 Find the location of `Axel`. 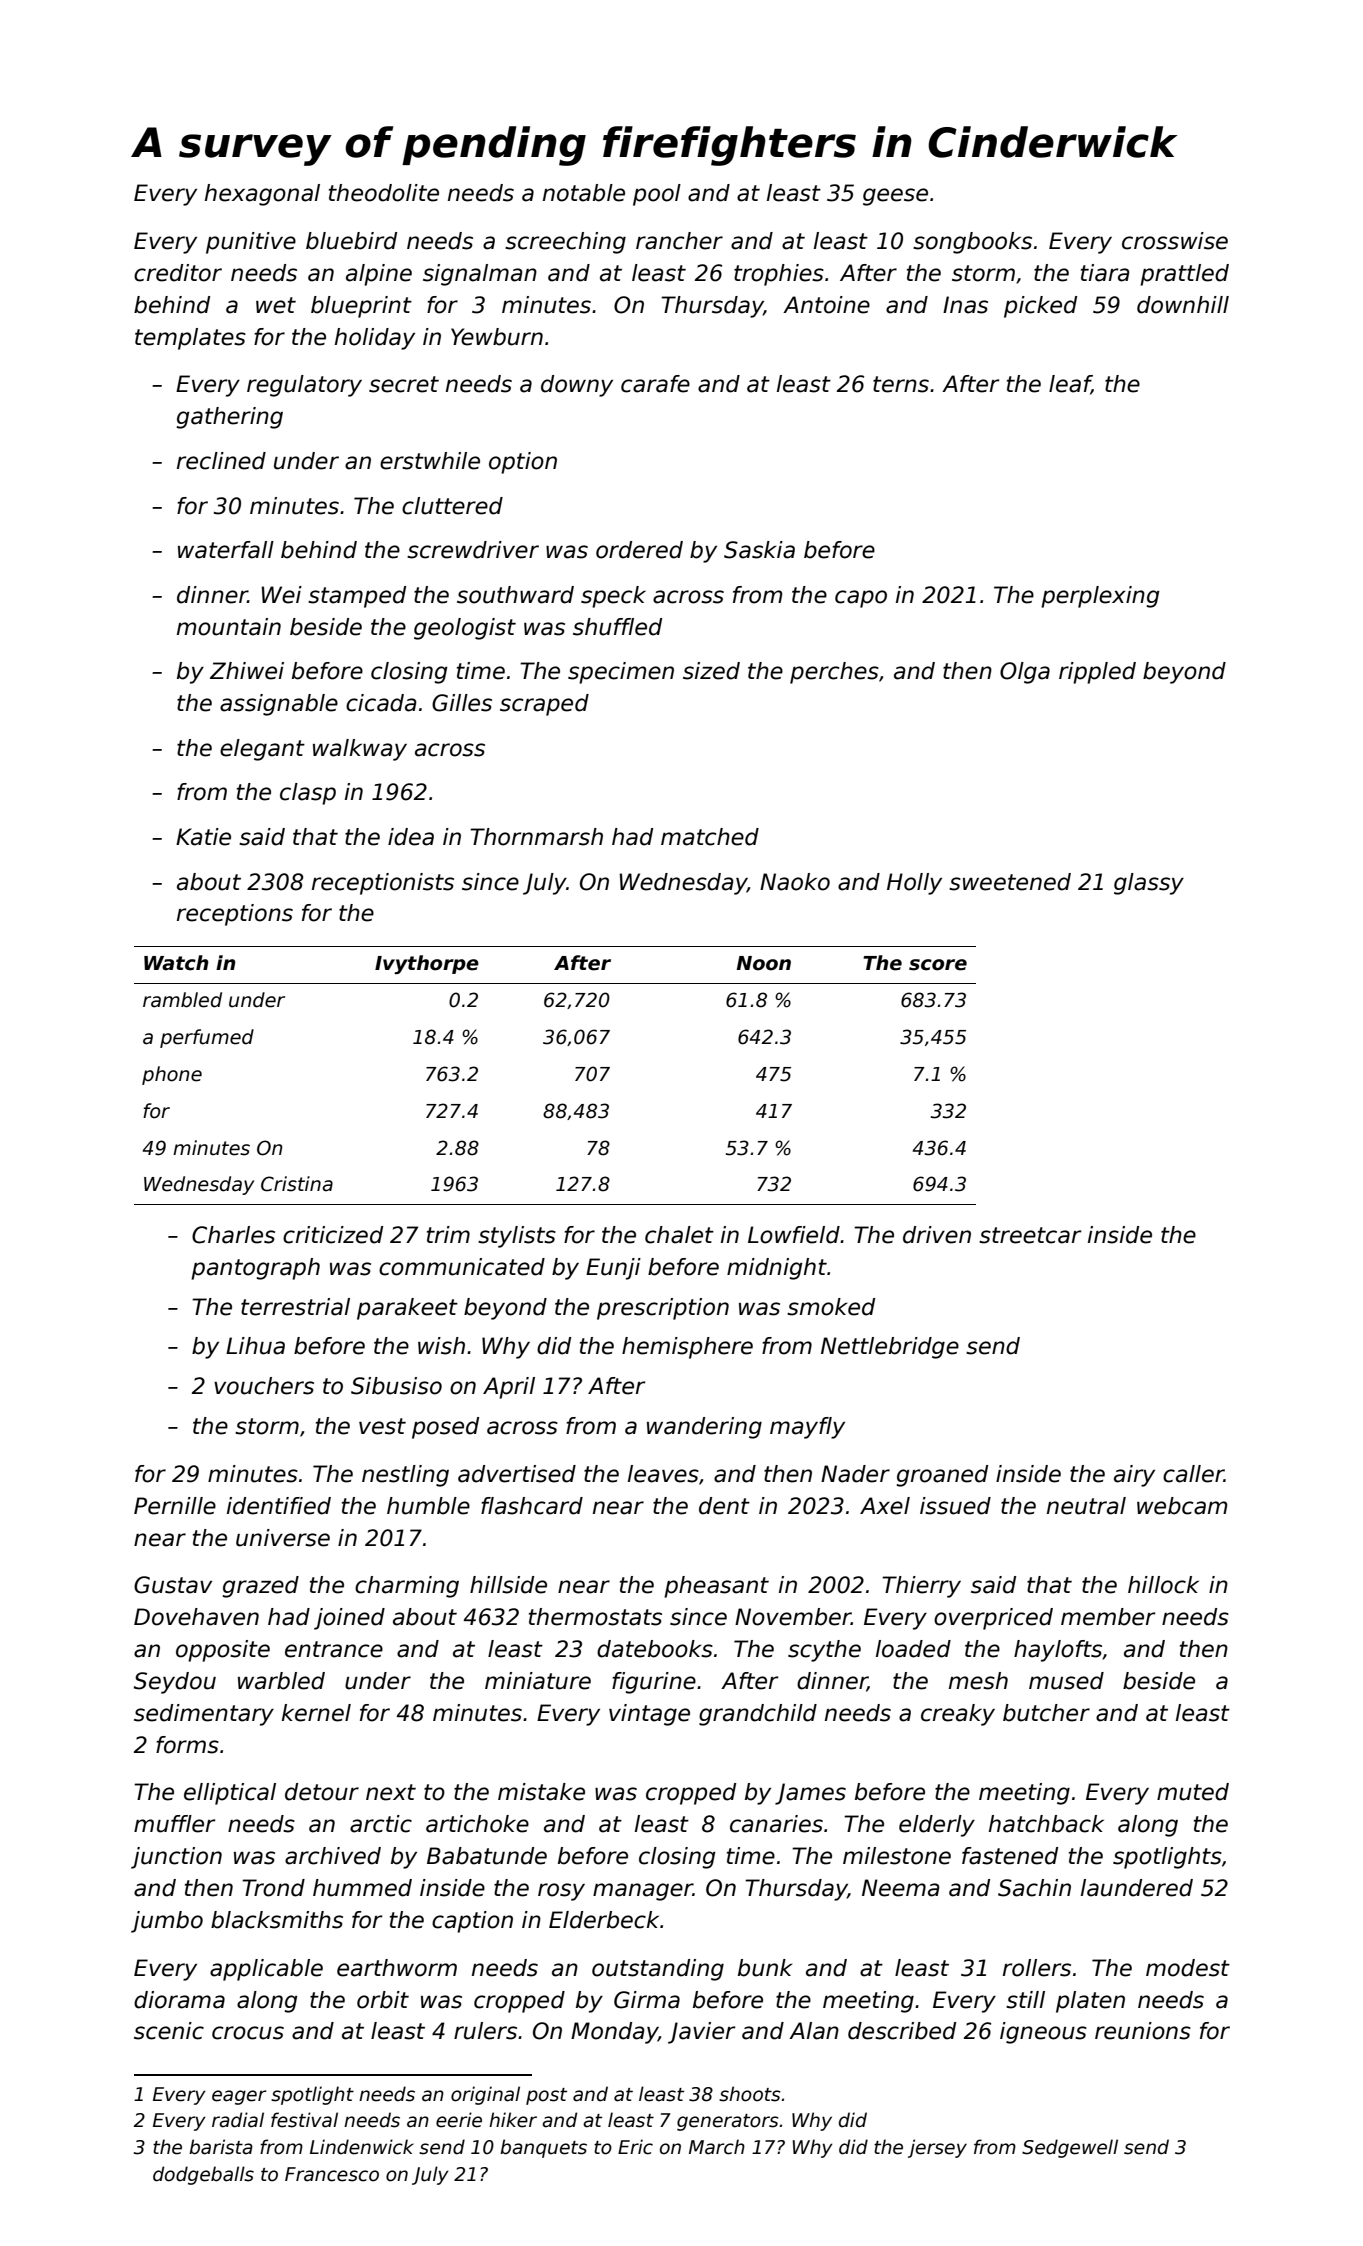

Axel is located at coordinates (885, 1506).
